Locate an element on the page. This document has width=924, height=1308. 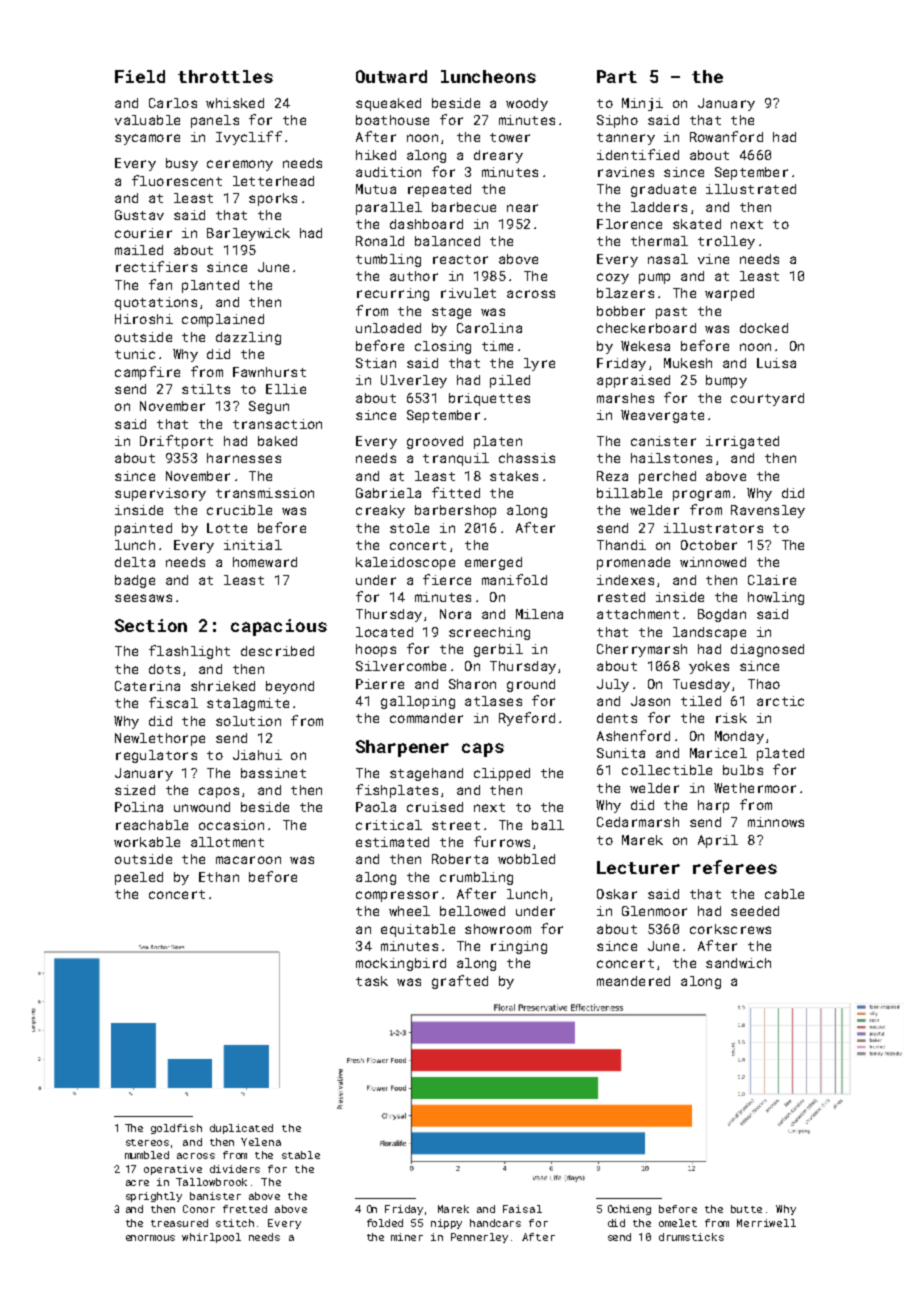
miner is located at coordinates (407, 1237).
